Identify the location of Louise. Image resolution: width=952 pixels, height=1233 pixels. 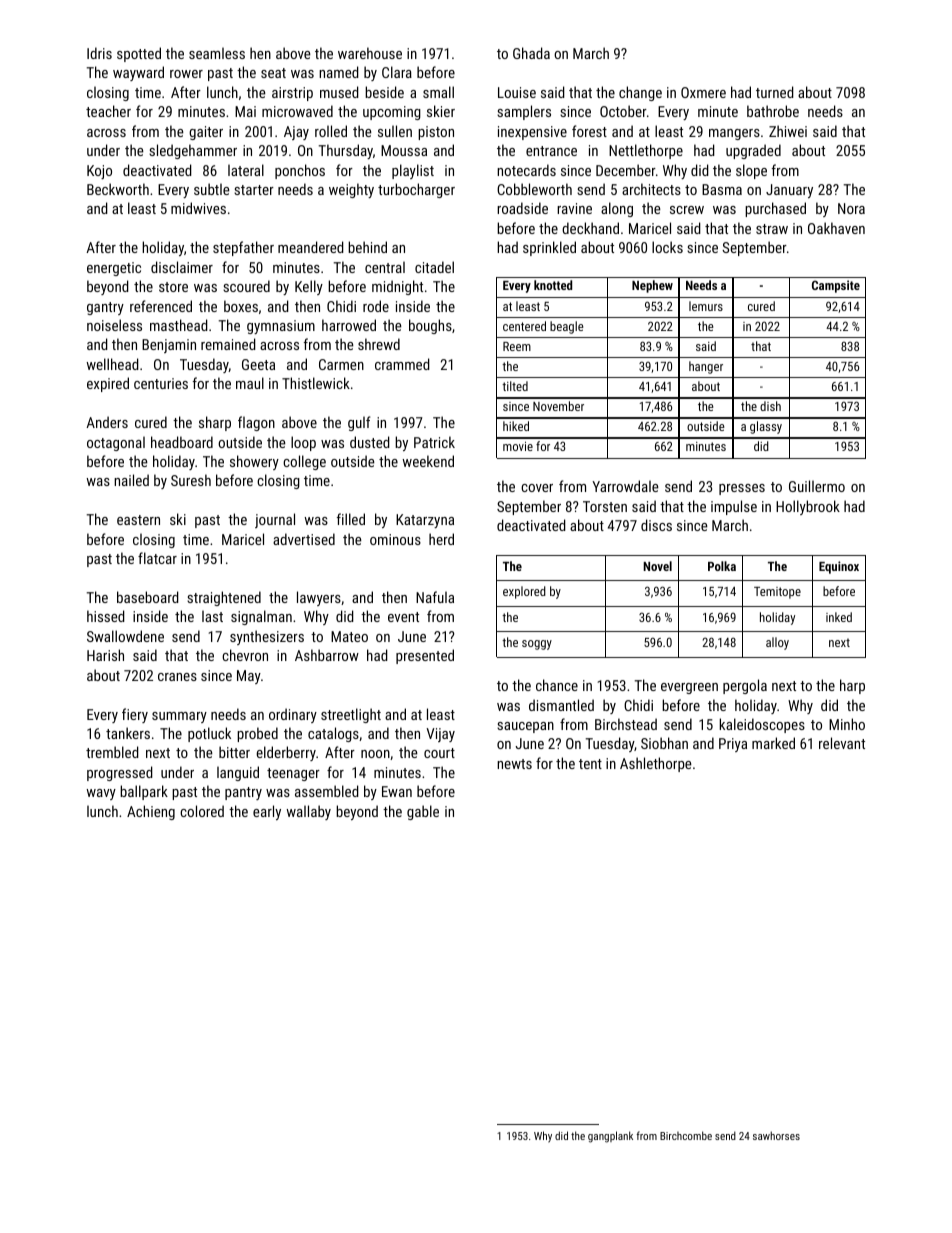
(517, 92).
